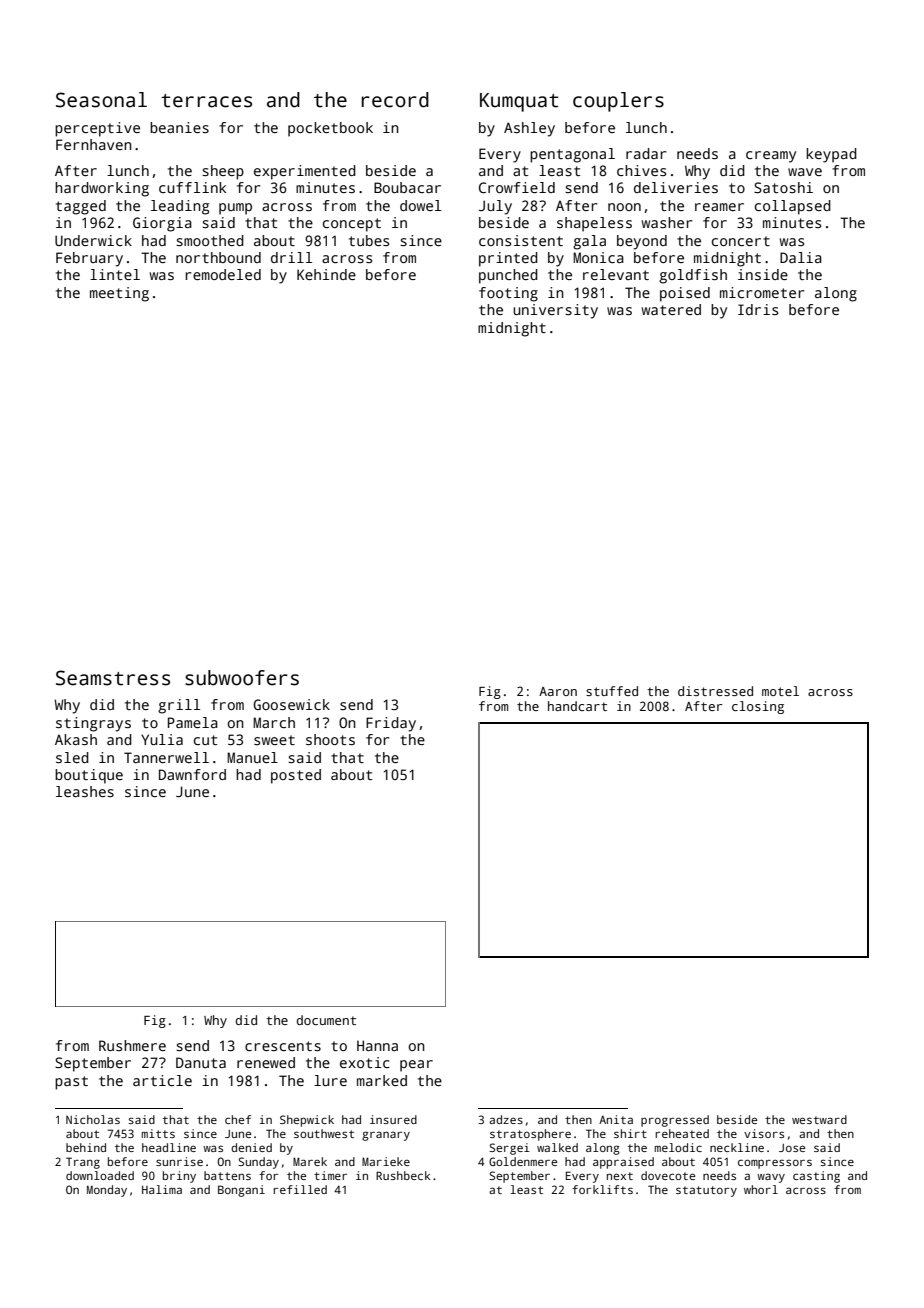  Describe the element at coordinates (758, 309) in the screenshot. I see `Idris` at that location.
